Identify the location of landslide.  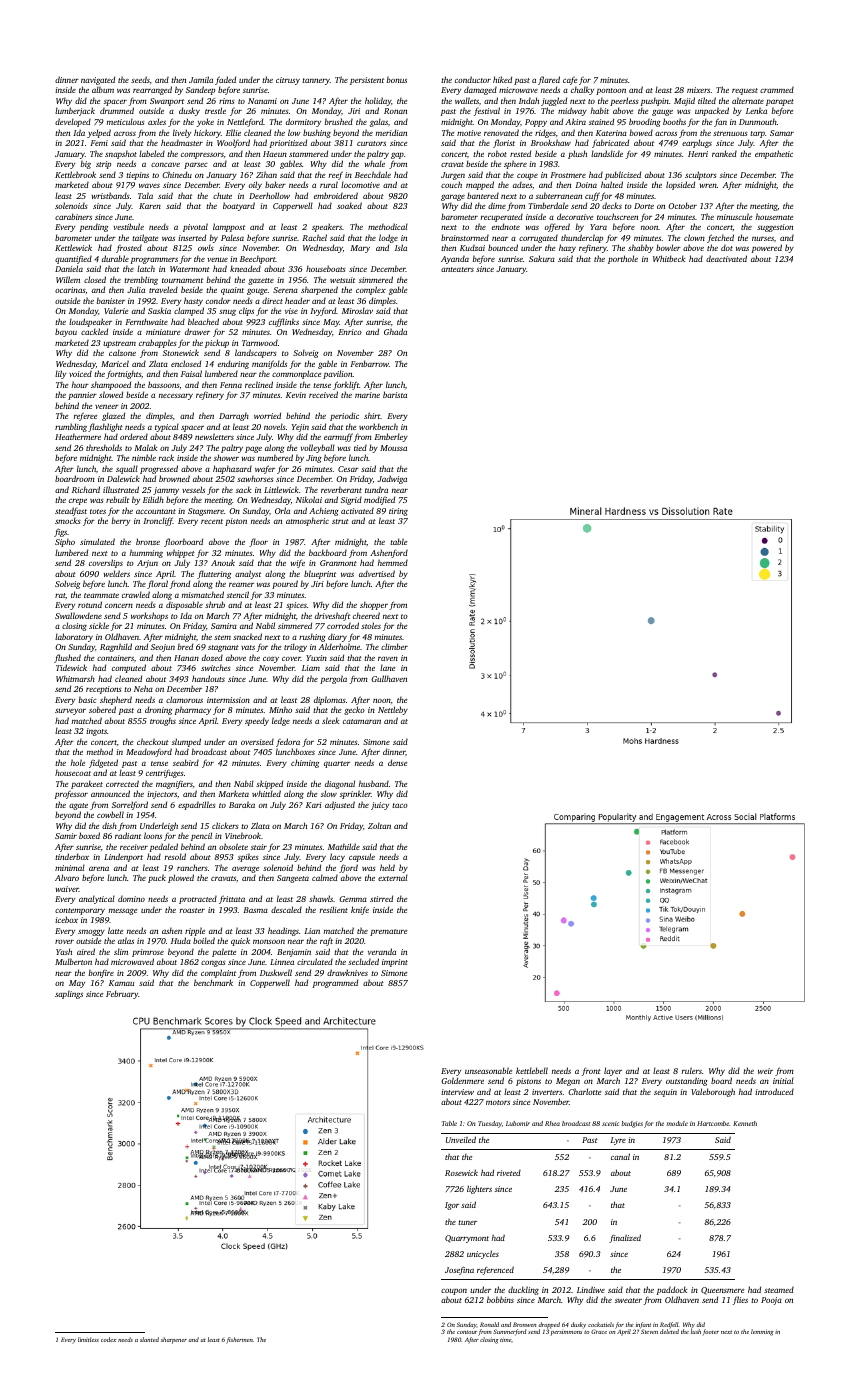
(607, 153).
